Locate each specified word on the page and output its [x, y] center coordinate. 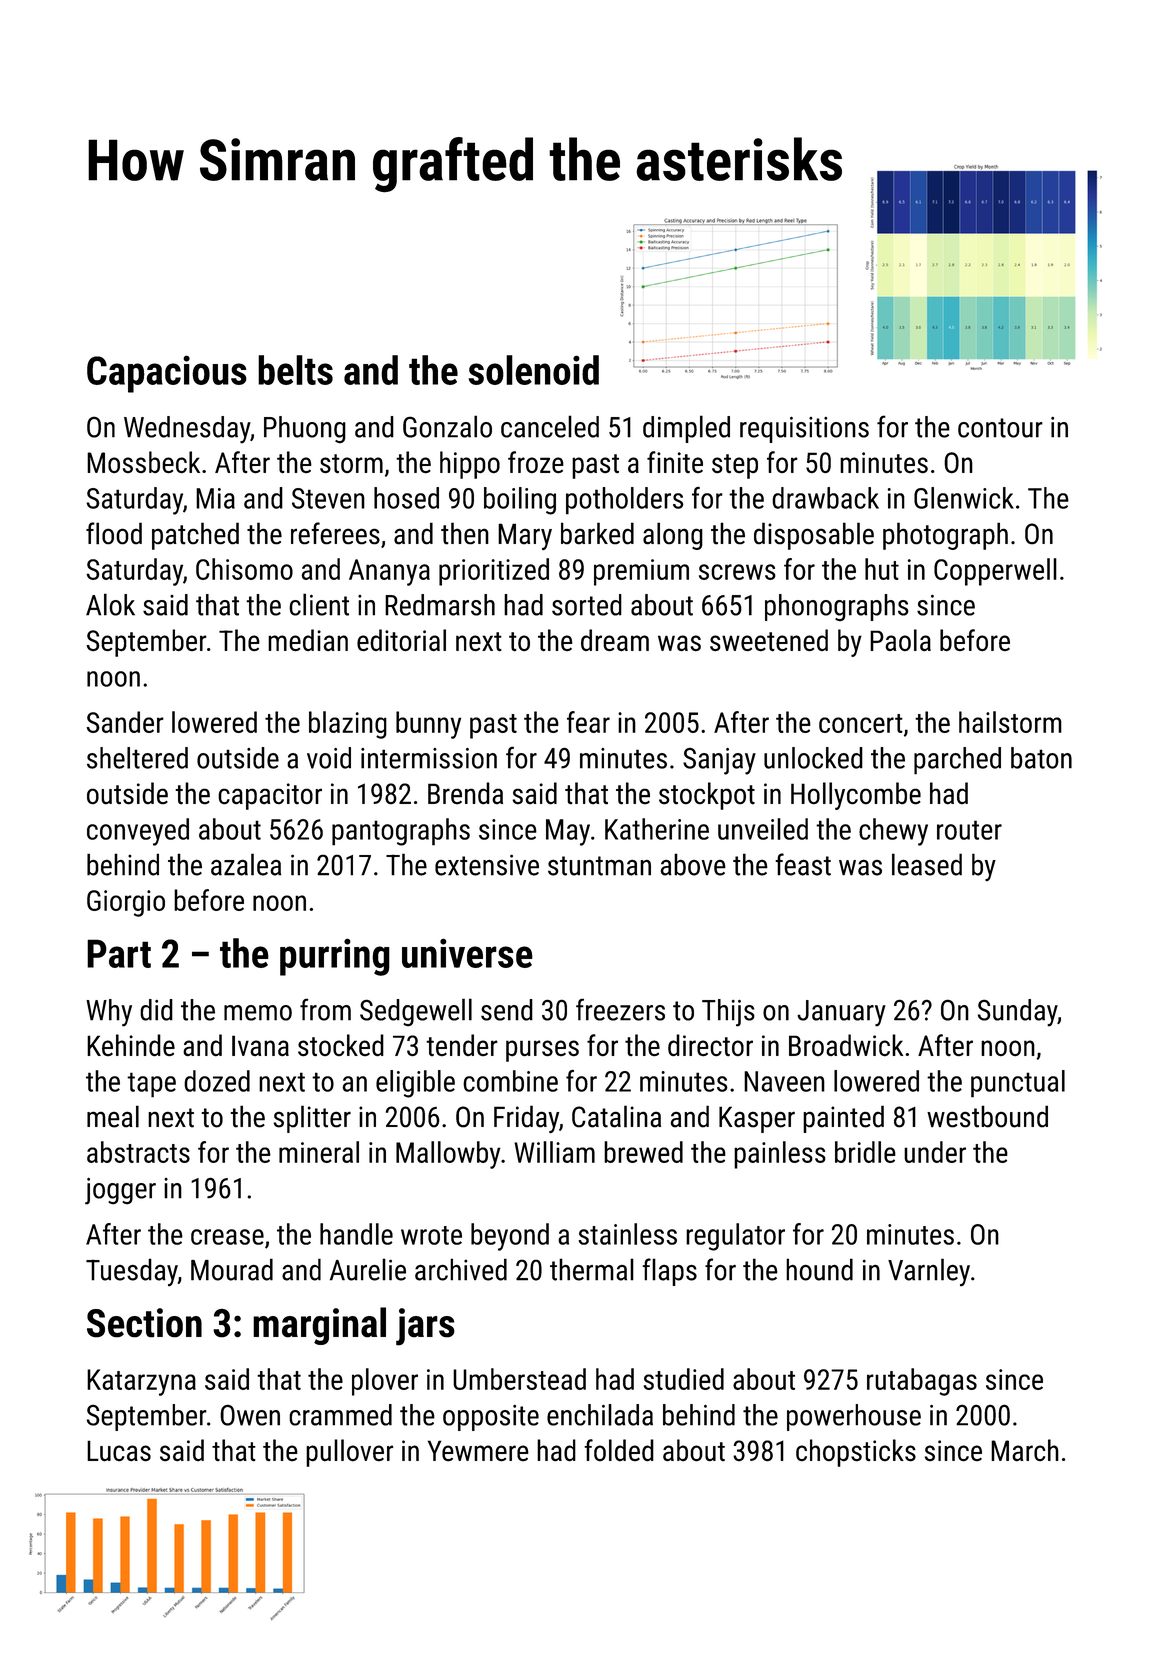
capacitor [270, 796]
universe [467, 953]
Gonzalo [447, 426]
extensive [487, 865]
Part [119, 953]
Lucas [119, 1451]
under [935, 1152]
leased [927, 864]
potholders [625, 501]
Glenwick [964, 498]
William [554, 1152]
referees [335, 533]
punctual [1018, 1084]
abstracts [138, 1152]
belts [295, 370]
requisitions [804, 429]
